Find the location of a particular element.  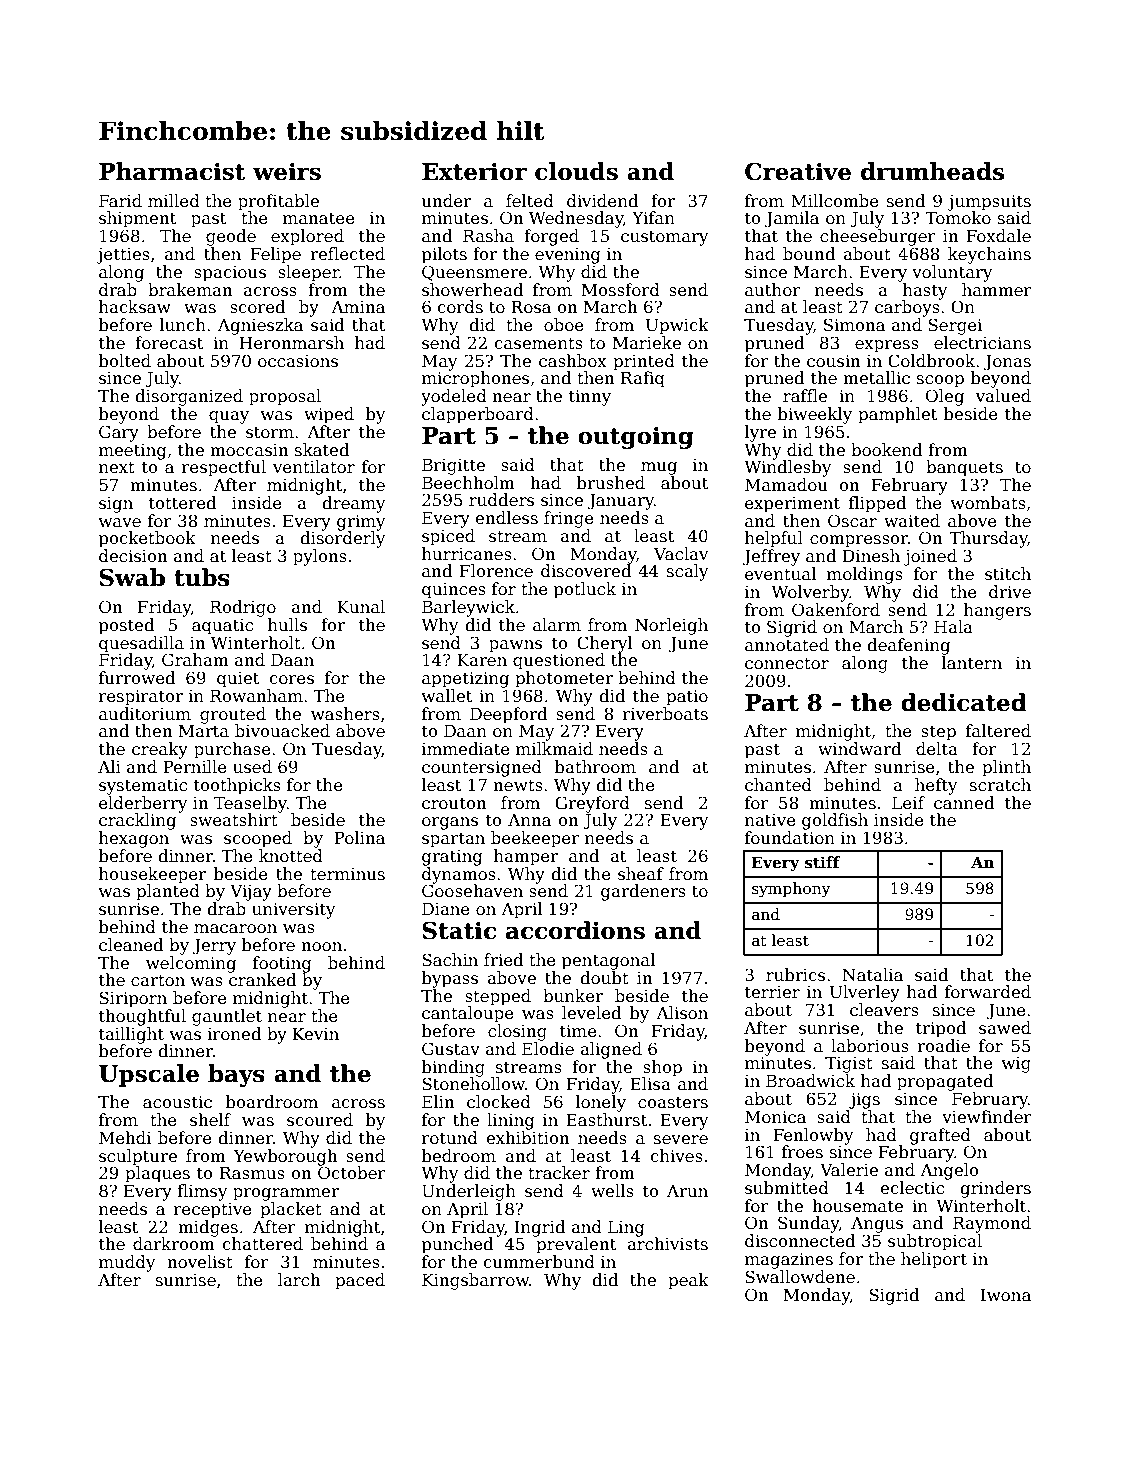

muddy is located at coordinates (127, 1263).
